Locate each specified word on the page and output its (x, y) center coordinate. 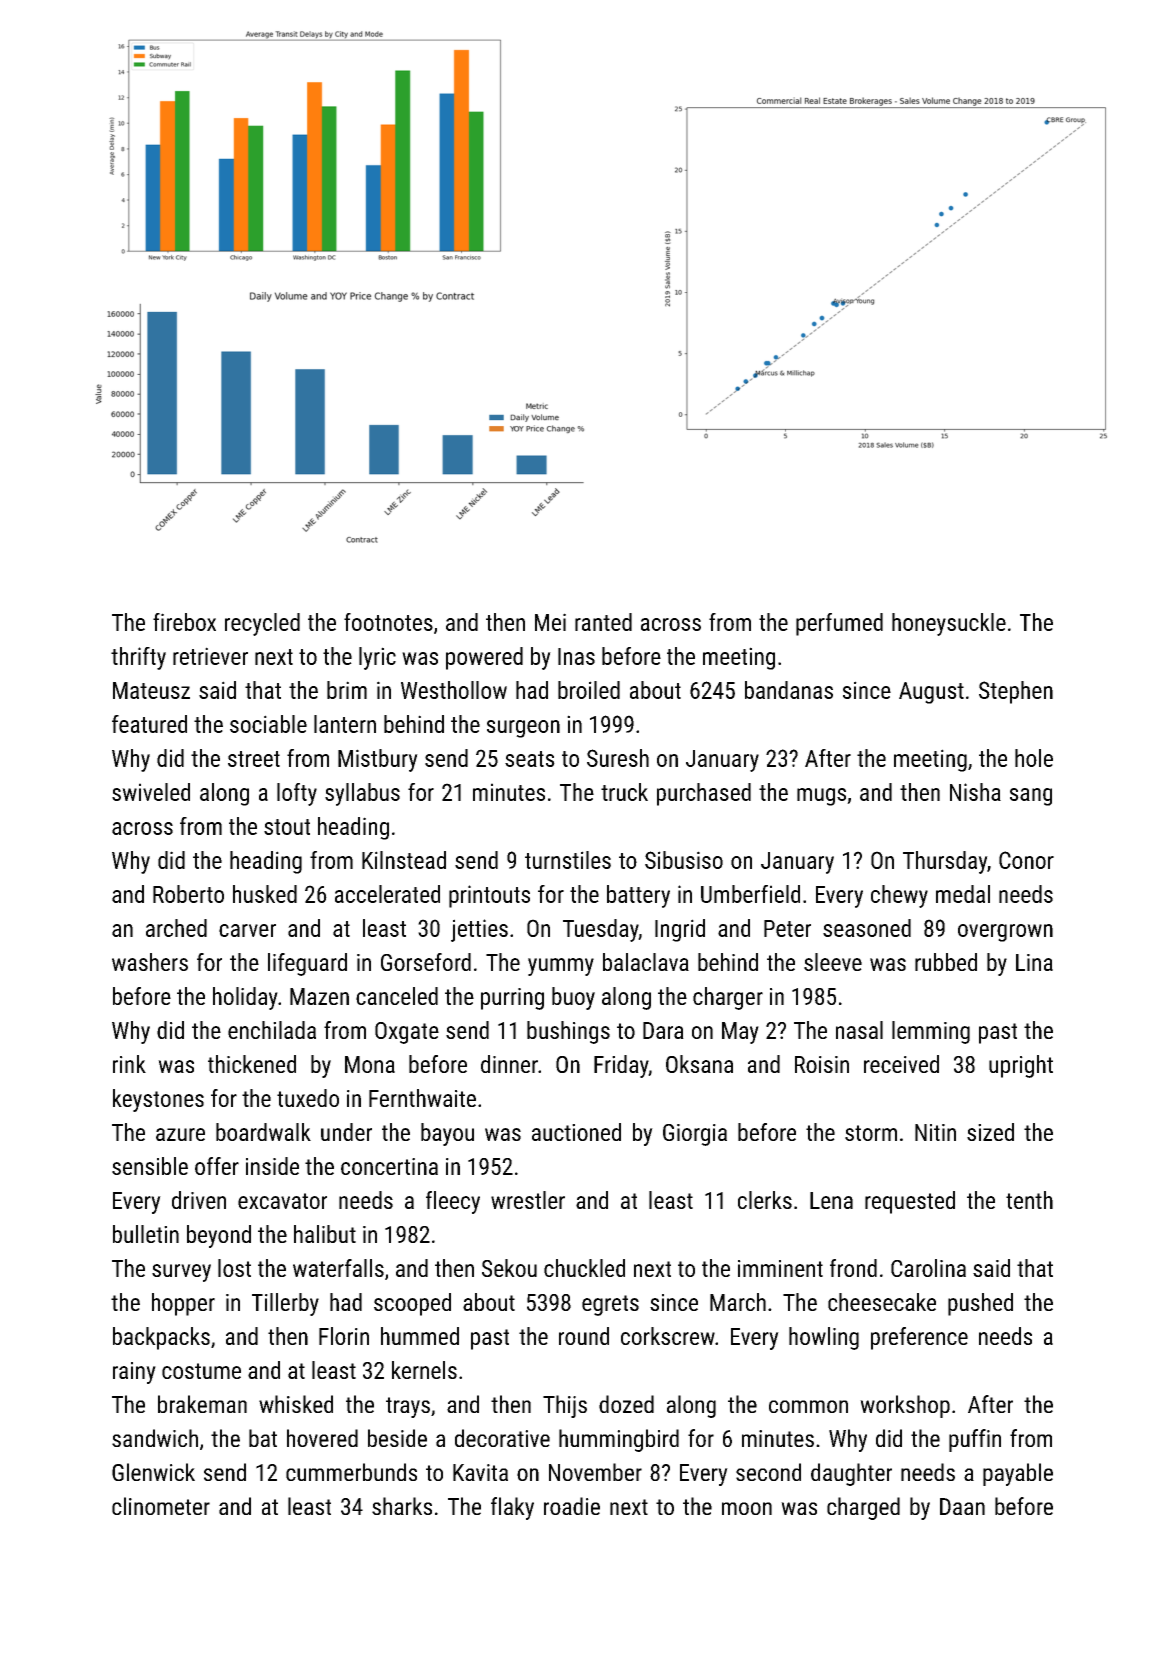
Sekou (509, 1268)
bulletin (146, 1234)
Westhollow (454, 690)
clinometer (161, 1506)
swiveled (151, 792)
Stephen (1016, 692)
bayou (447, 1134)
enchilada (272, 1030)
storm (871, 1133)
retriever (210, 656)
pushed (980, 1304)
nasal (859, 1030)
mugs (821, 797)
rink (129, 1064)
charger (728, 998)
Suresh (618, 758)
